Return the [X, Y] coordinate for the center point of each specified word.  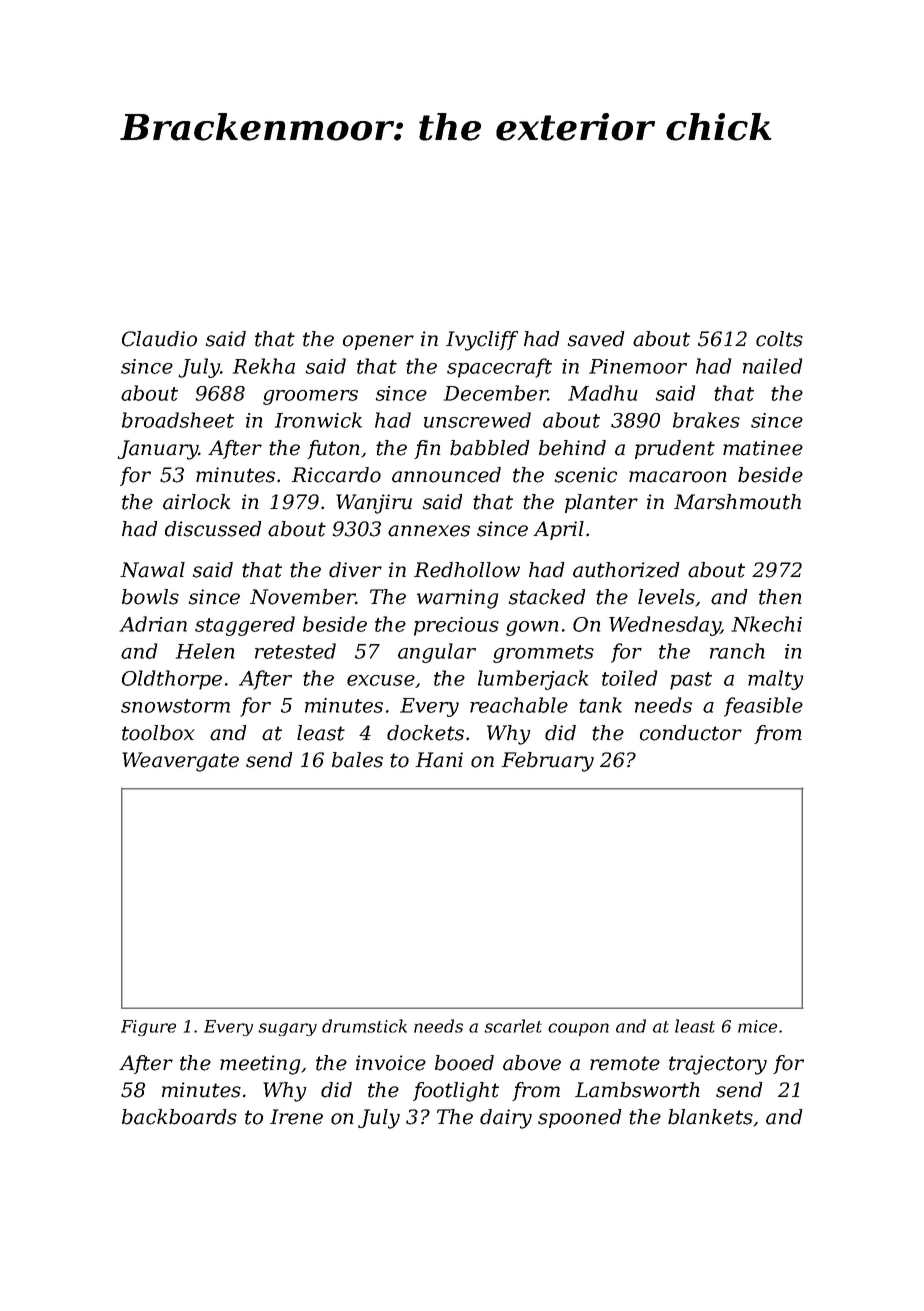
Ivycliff [482, 341]
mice [757, 1026]
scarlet [513, 1026]
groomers [310, 397]
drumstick [364, 1026]
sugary [287, 1029]
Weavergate [180, 762]
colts [779, 339]
